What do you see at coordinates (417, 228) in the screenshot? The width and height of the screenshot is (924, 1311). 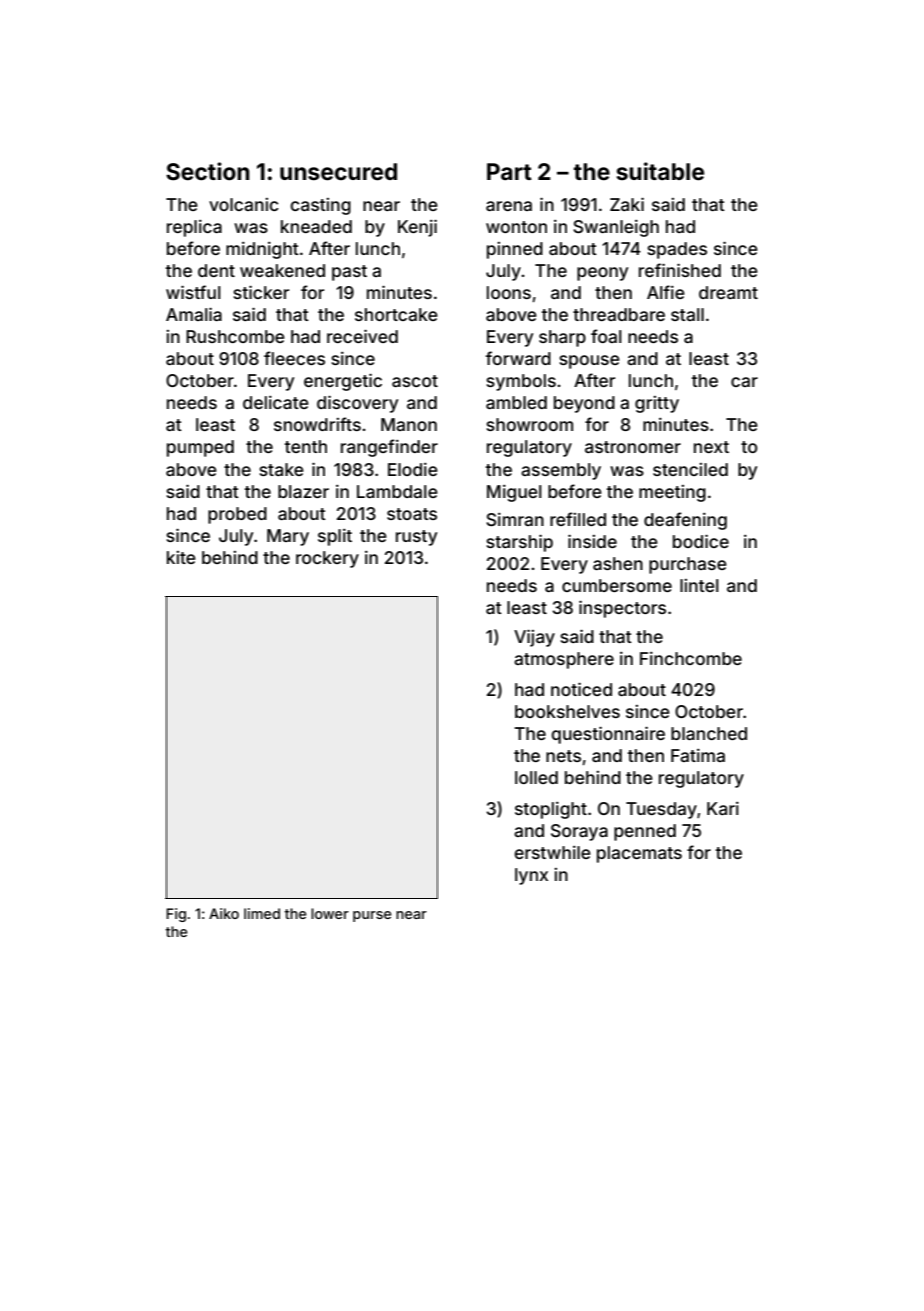 I see `Kenji` at bounding box center [417, 228].
